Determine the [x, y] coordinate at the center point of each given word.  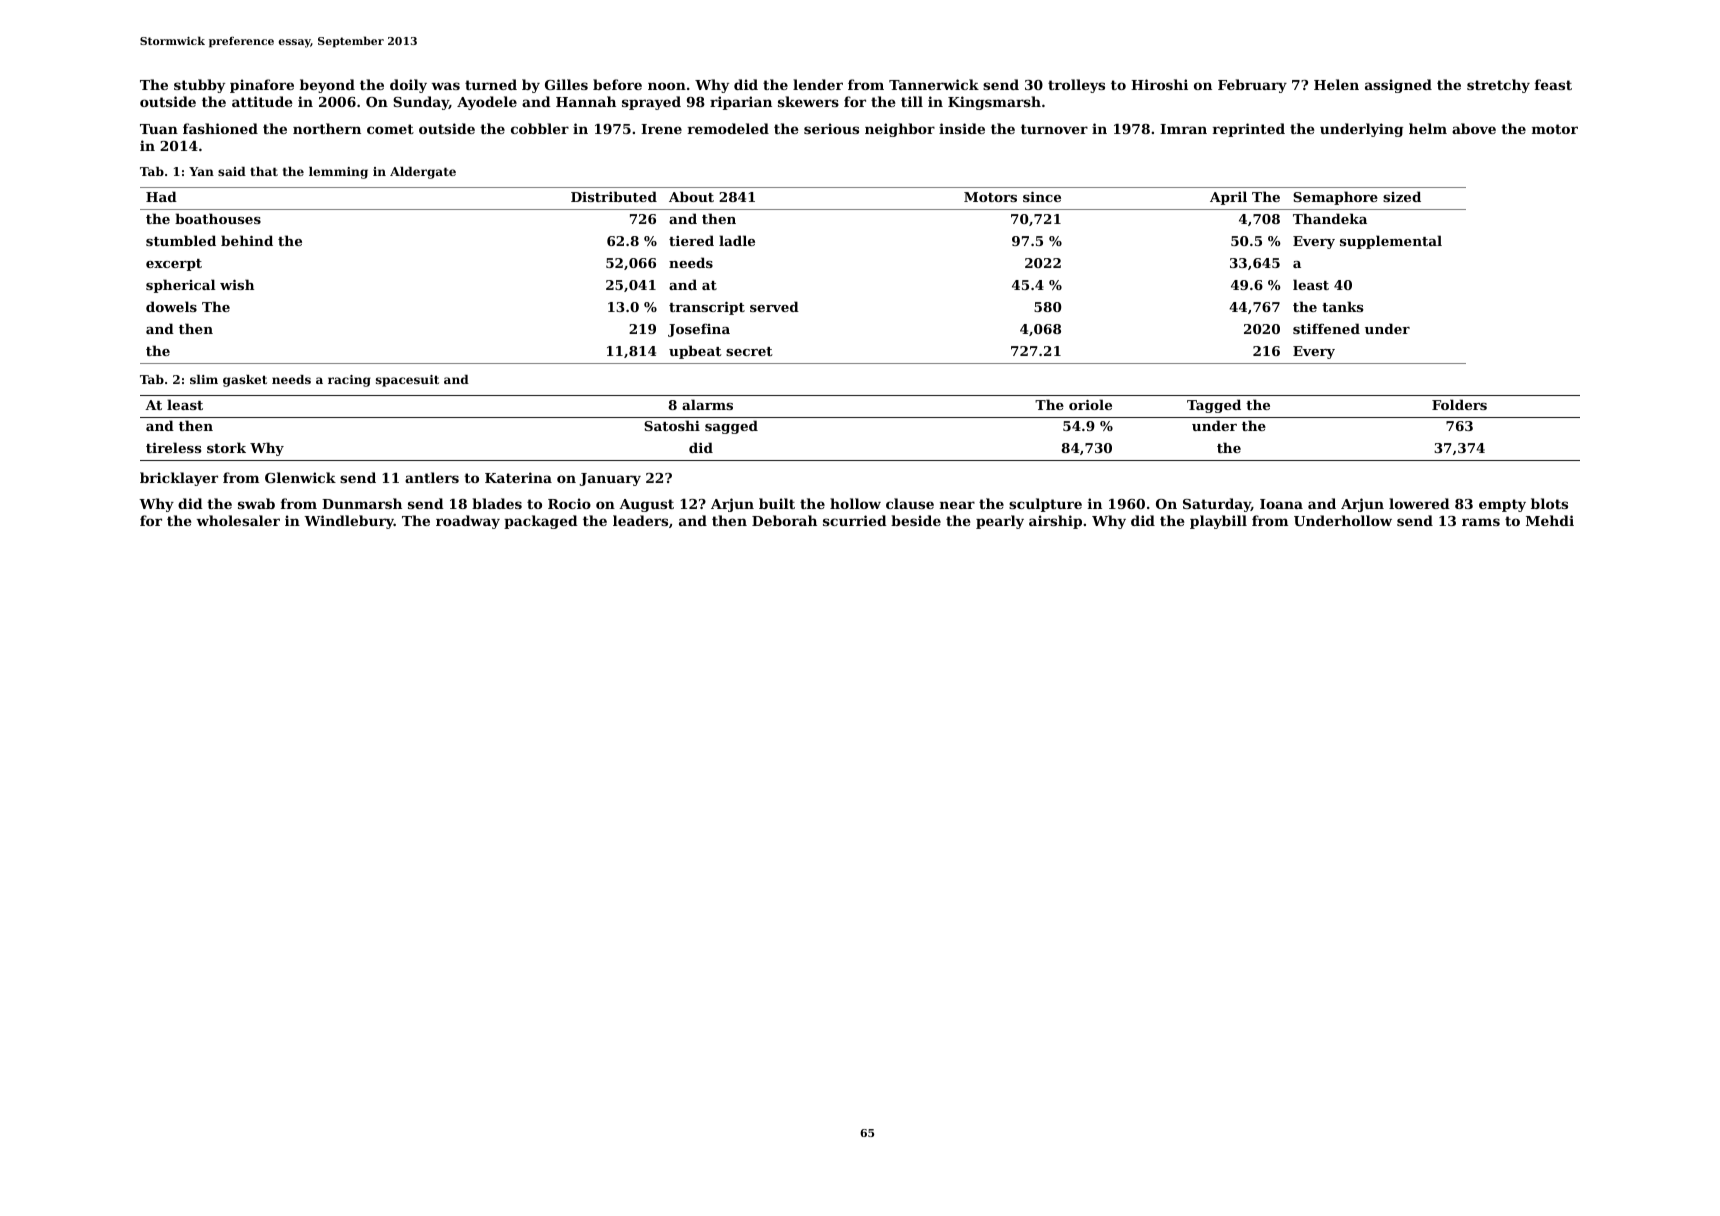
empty [1502, 505]
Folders [1459, 404]
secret [749, 351]
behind [247, 240]
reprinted [1249, 130]
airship [1055, 522]
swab [256, 503]
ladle [737, 240]
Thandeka [1330, 218]
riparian [741, 103]
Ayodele [487, 103]
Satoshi [672, 425]
